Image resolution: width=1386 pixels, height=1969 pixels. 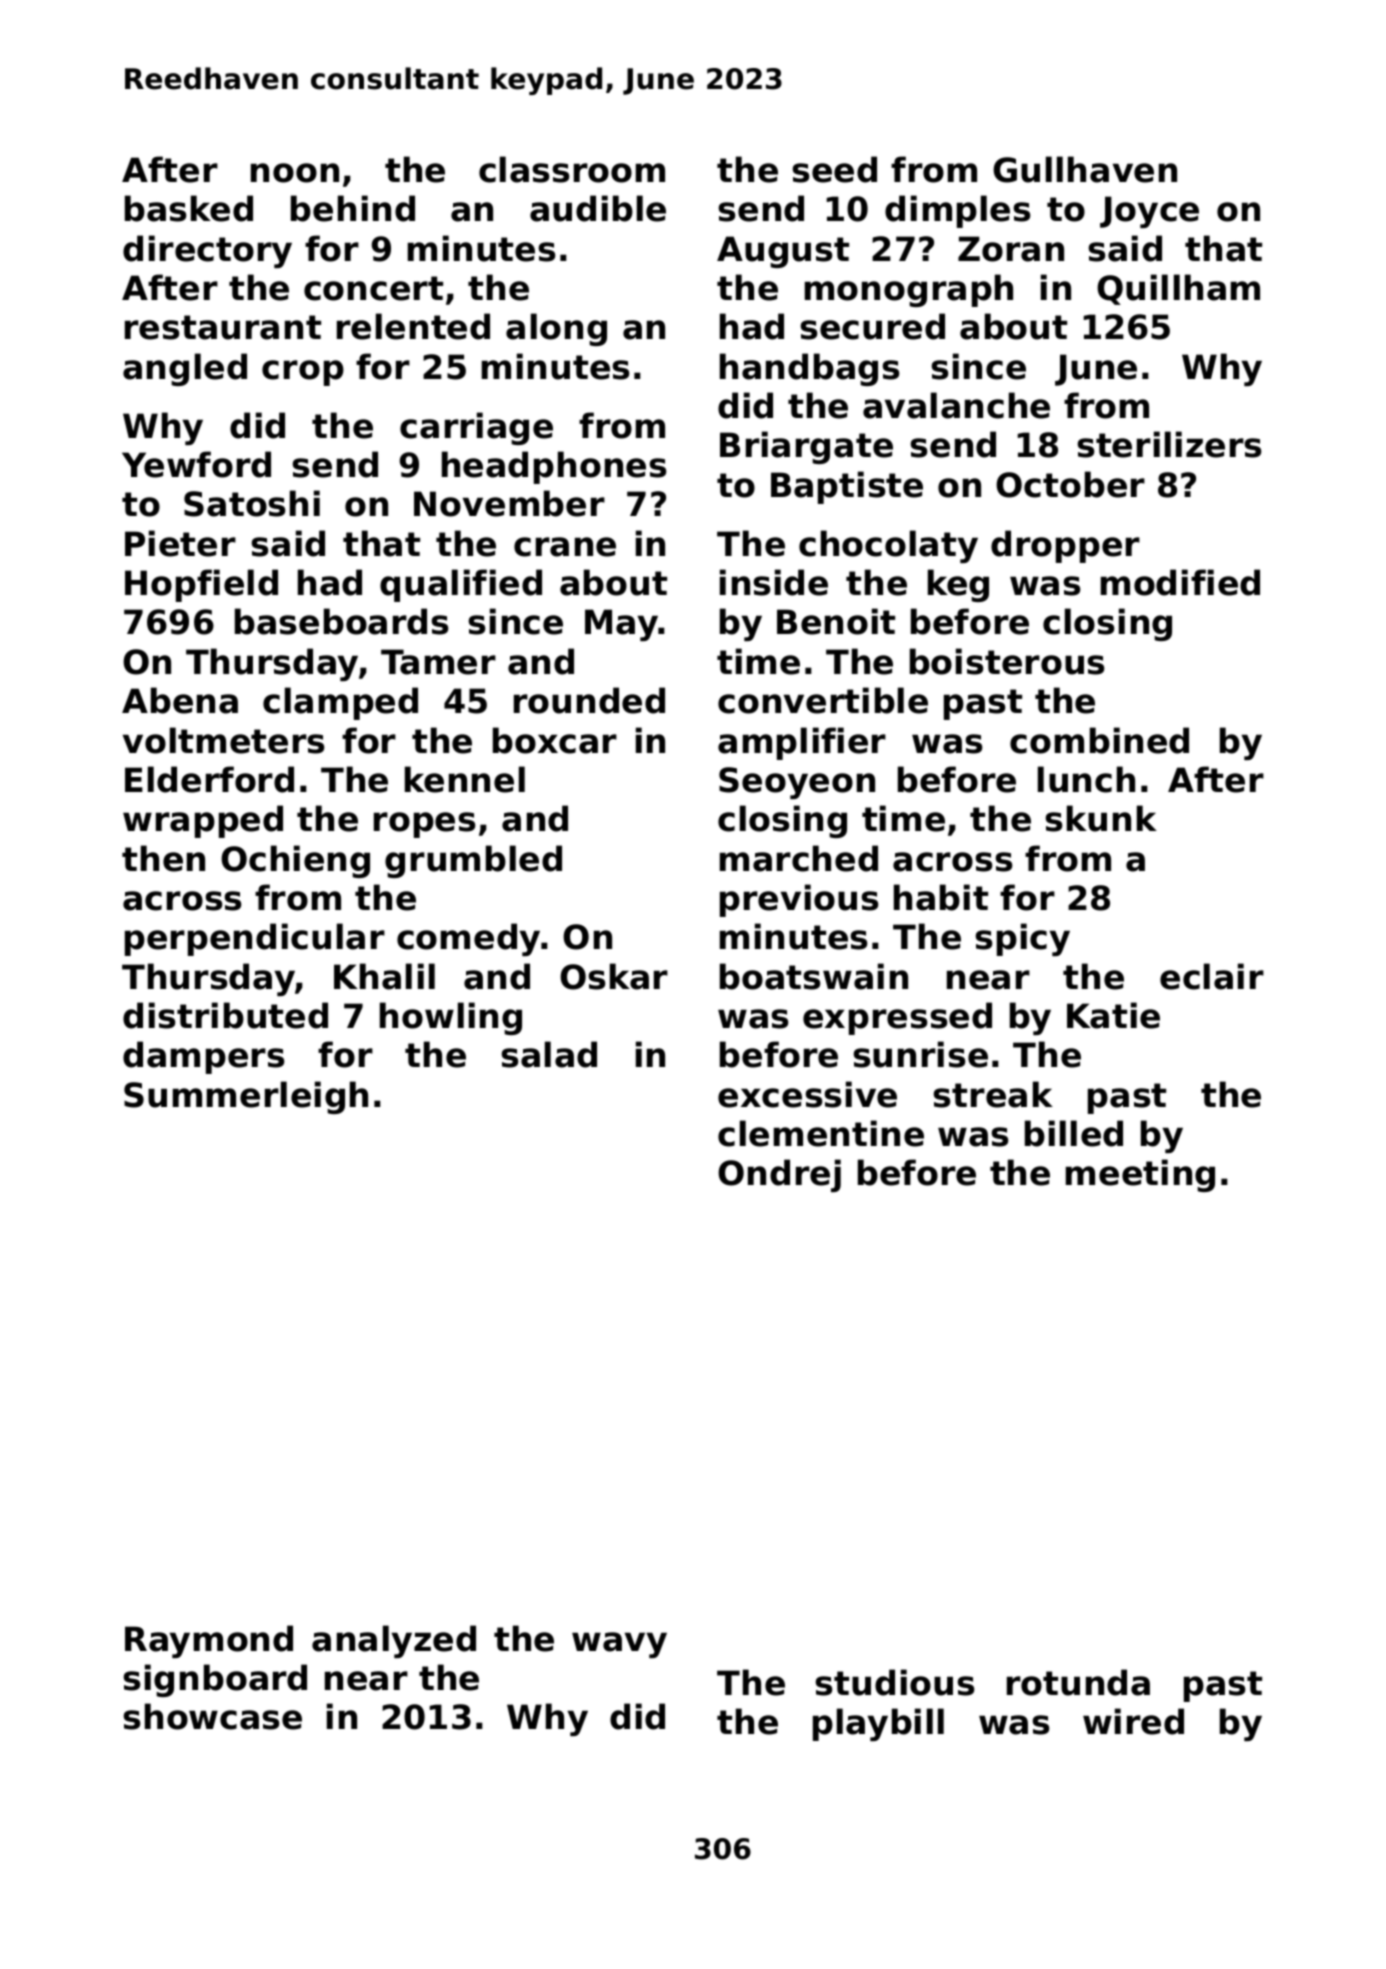 I want to click on Summerleigh, so click(x=246, y=1097).
